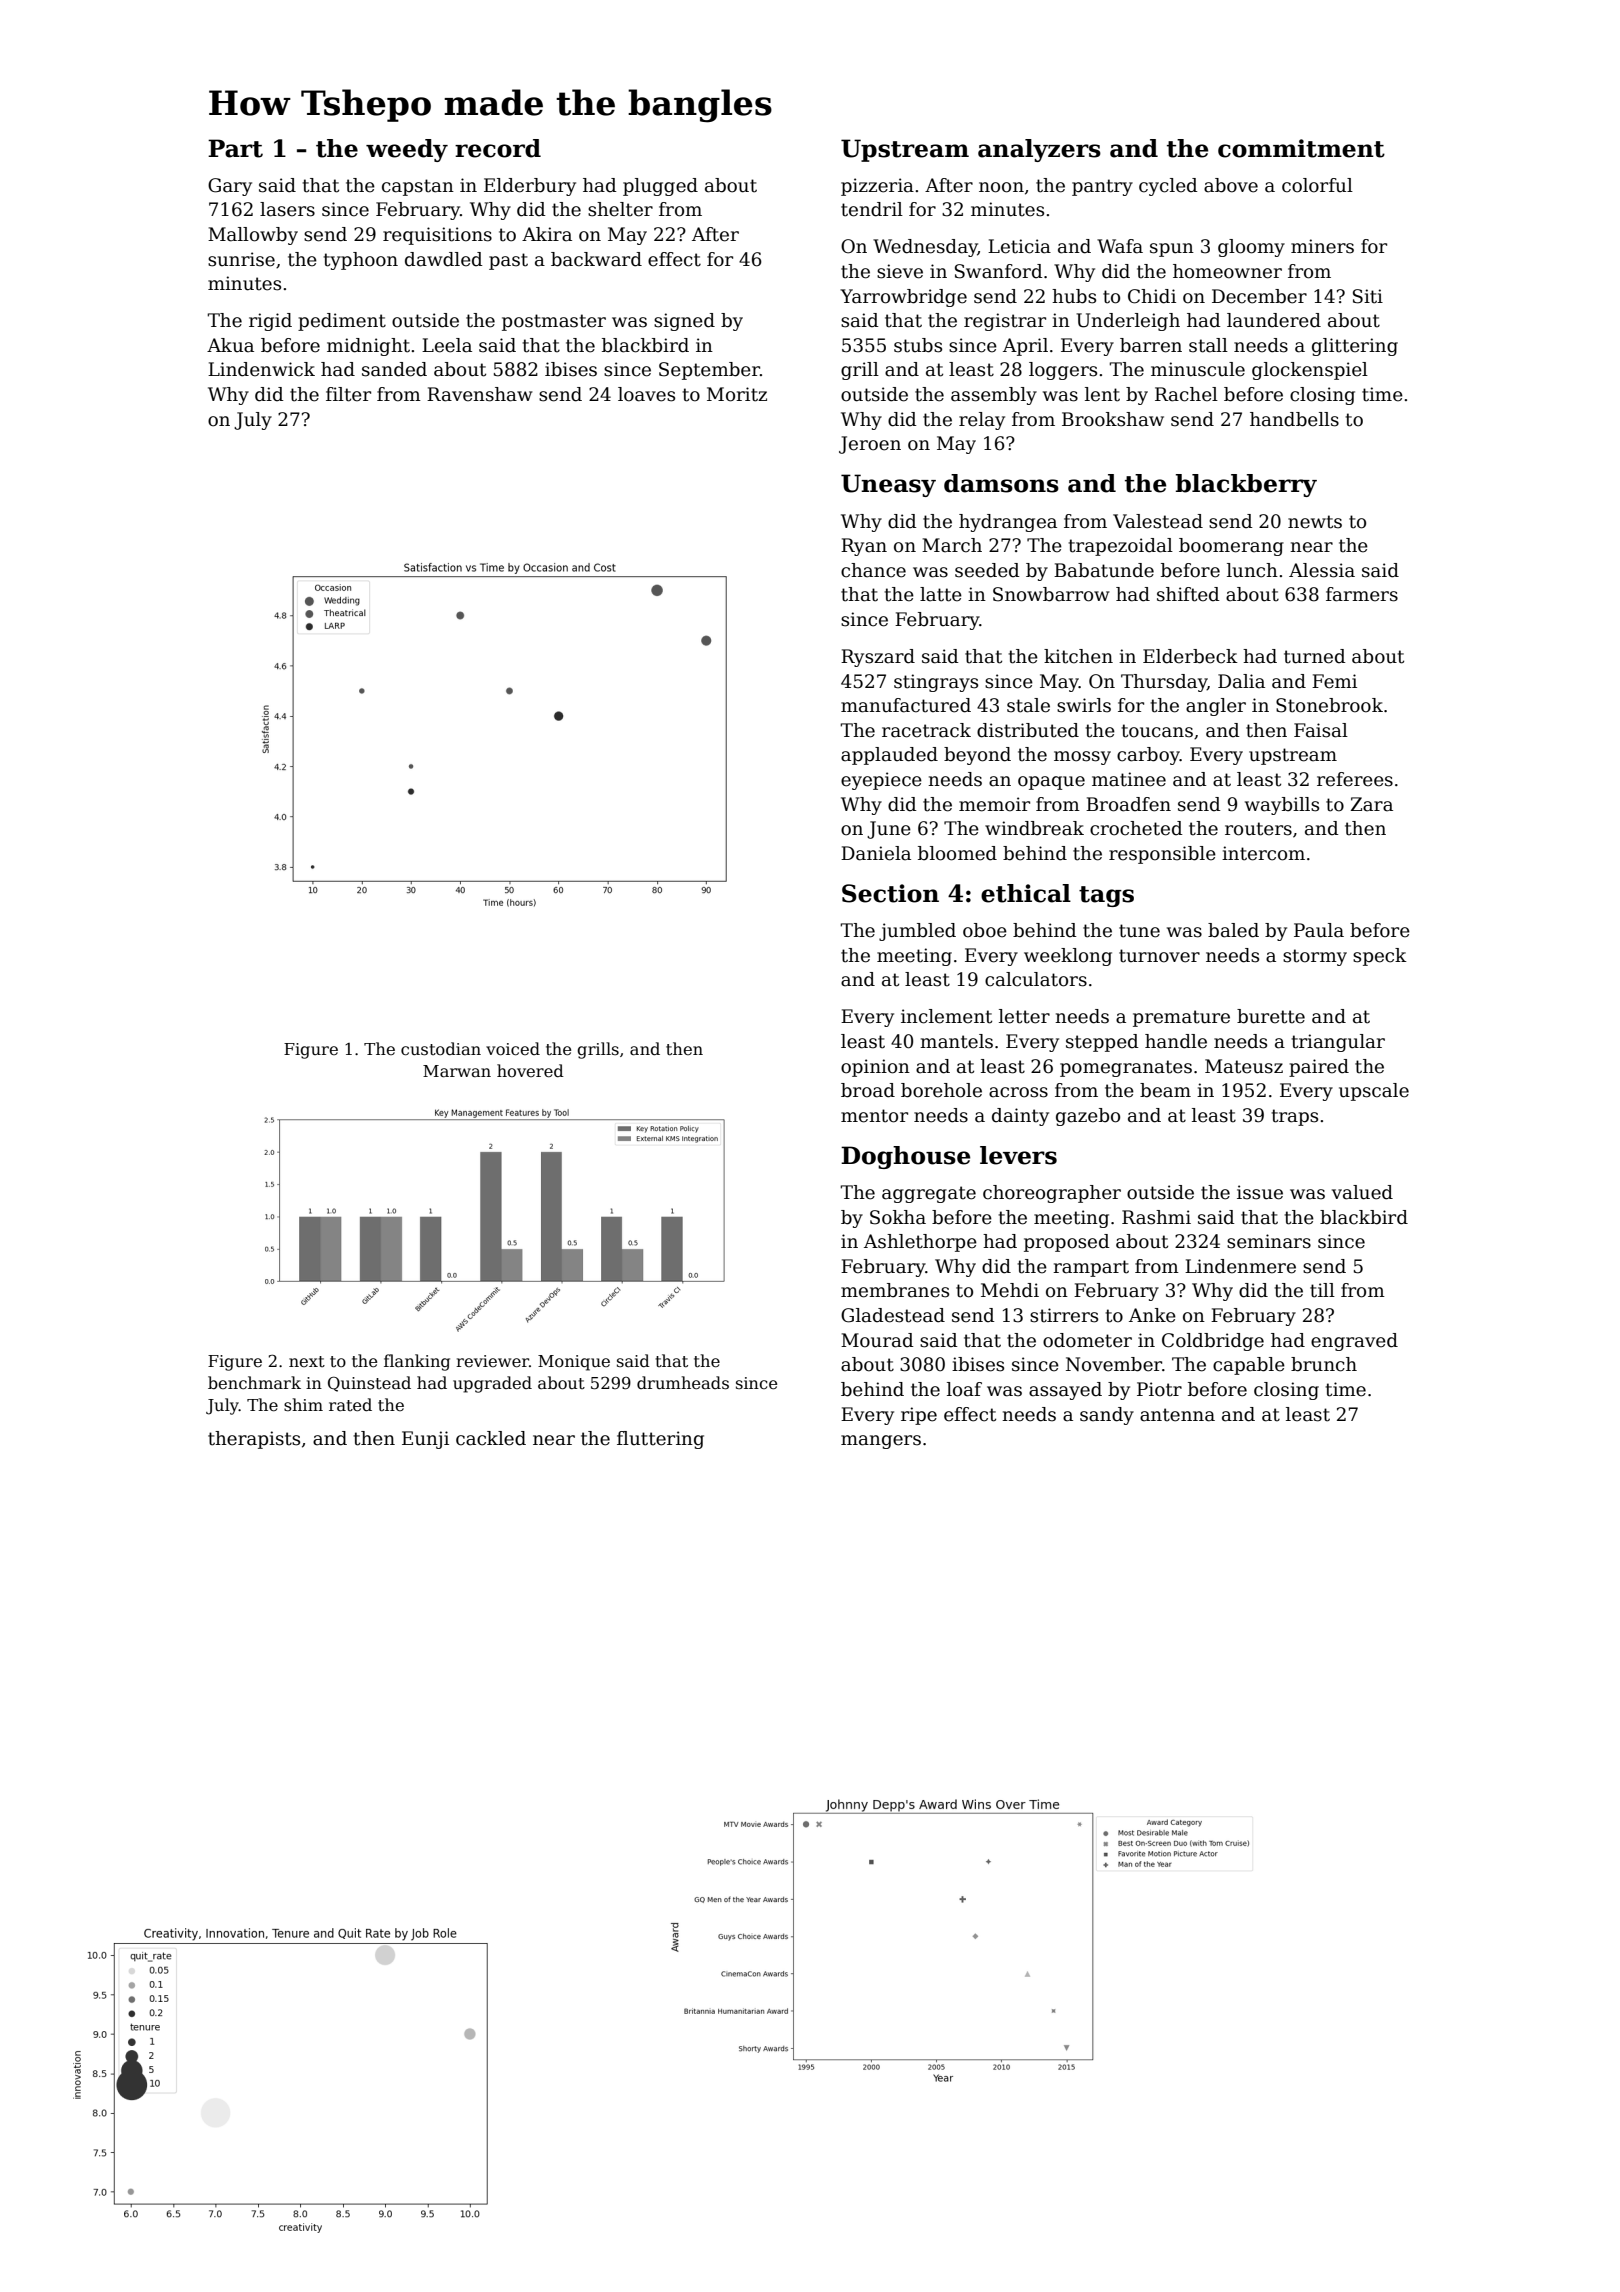 The width and height of the page is (1620, 2292). Describe the element at coordinates (348, 394) in the page. I see `filter` at that location.
